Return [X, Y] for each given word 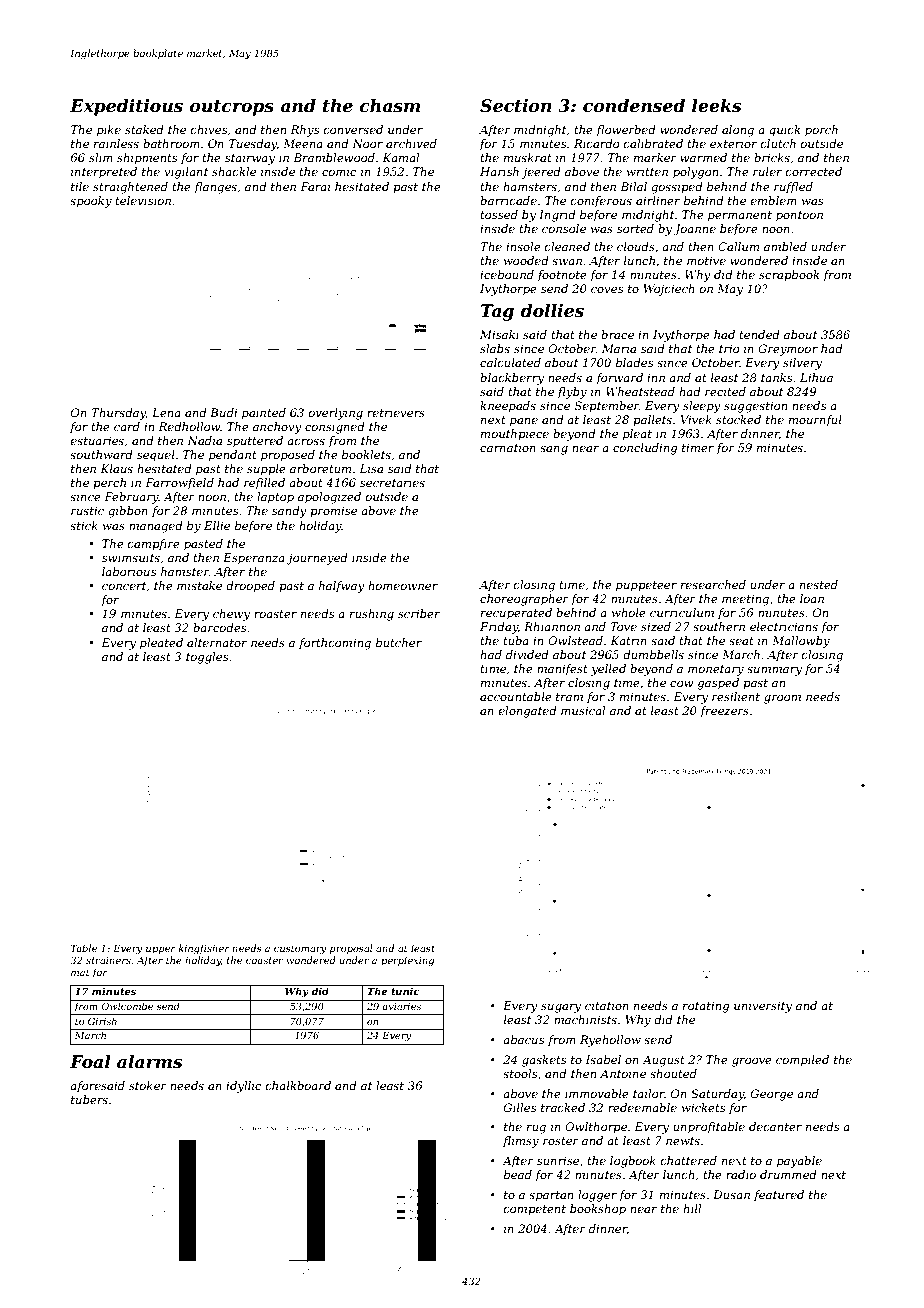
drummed [788, 1174]
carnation [508, 447]
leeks [717, 106]
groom [782, 699]
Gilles [520, 1107]
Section [516, 106]
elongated [528, 712]
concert [124, 586]
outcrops [232, 108]
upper [161, 950]
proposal [351, 949]
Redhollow [189, 426]
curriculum [682, 612]
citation [607, 1005]
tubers [89, 1099]
